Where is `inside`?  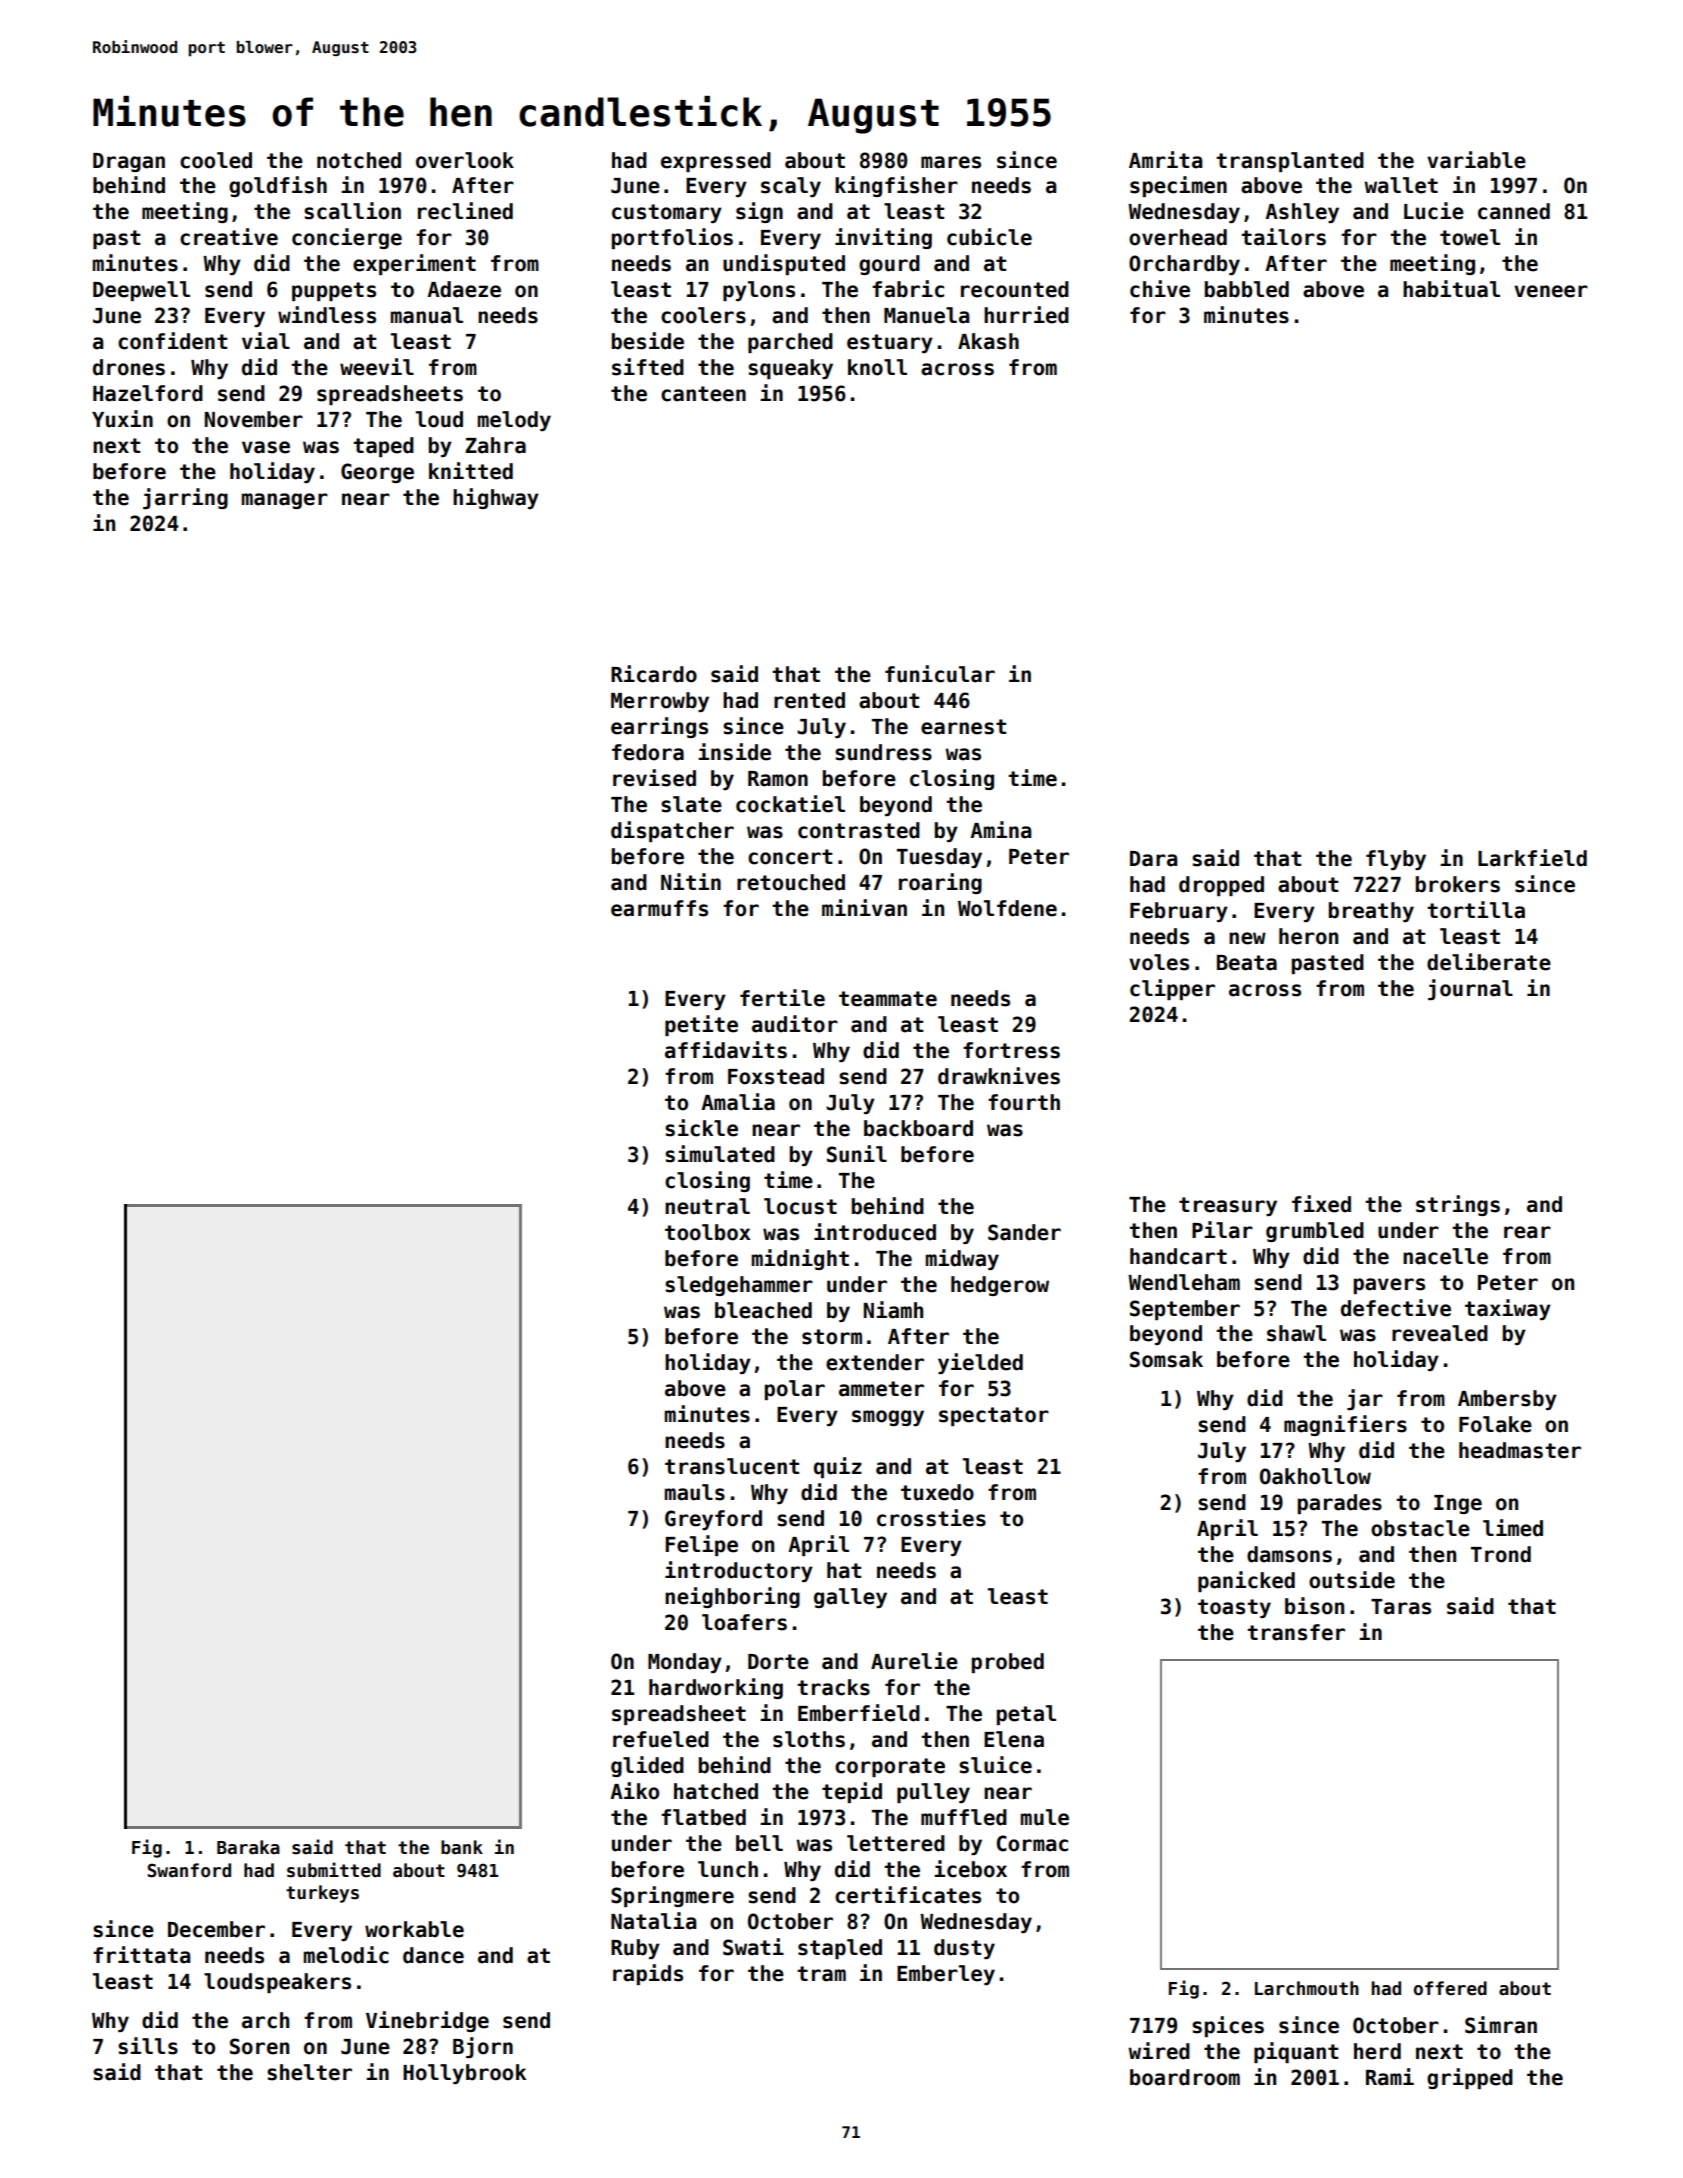 inside is located at coordinates (734, 752).
